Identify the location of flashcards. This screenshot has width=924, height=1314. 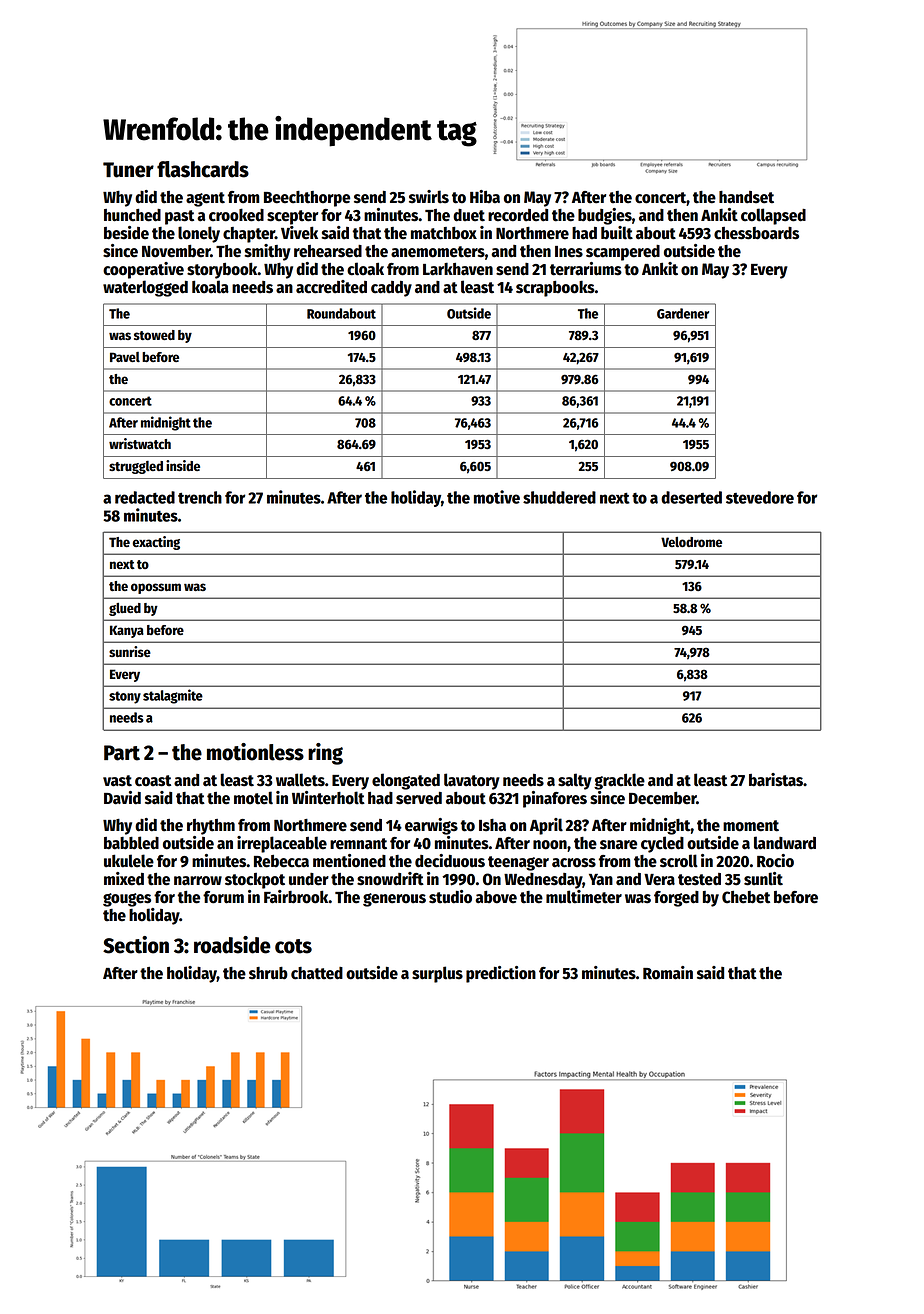
(203, 169).
